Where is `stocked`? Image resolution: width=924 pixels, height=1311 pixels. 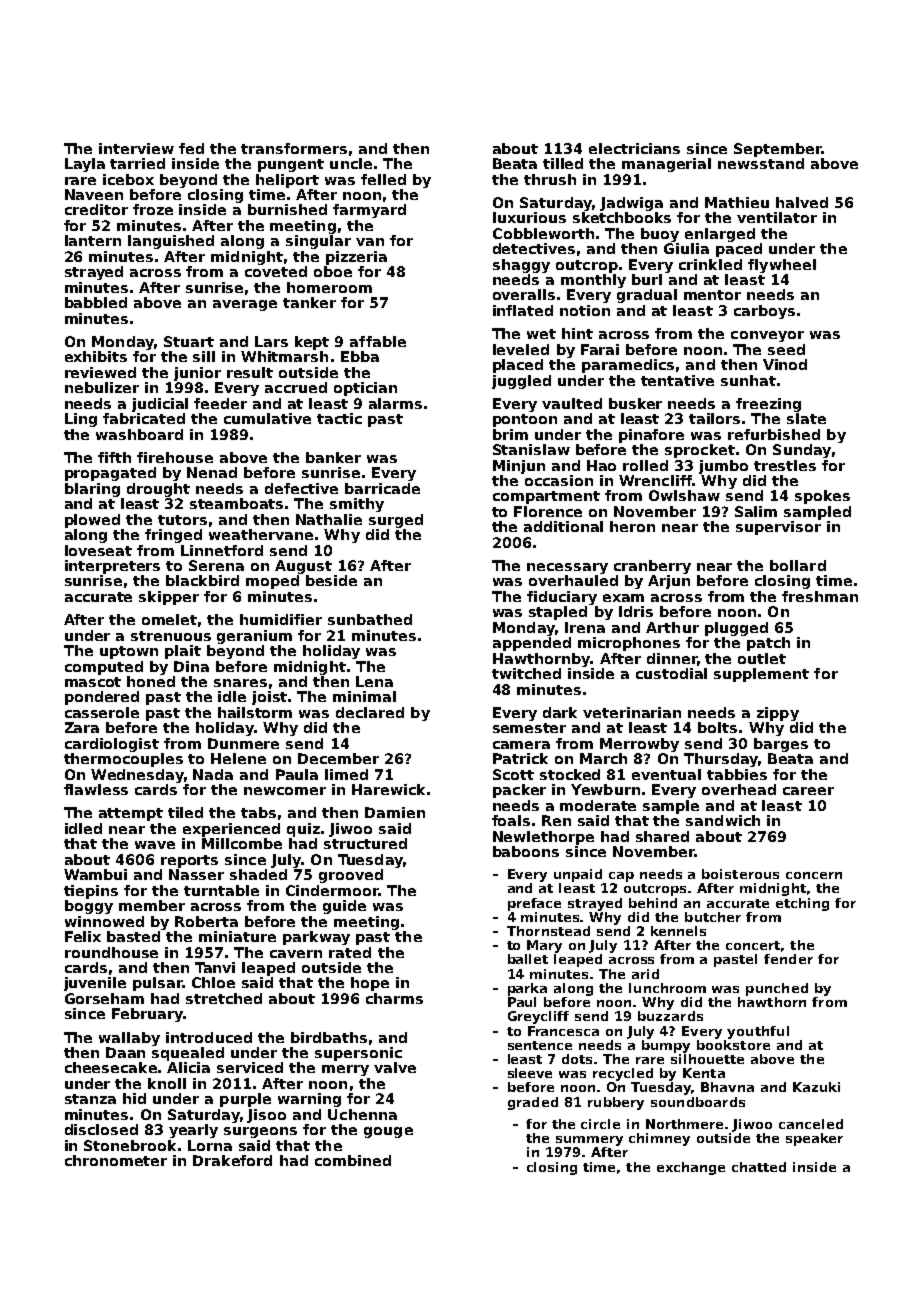 stocked is located at coordinates (570, 774).
